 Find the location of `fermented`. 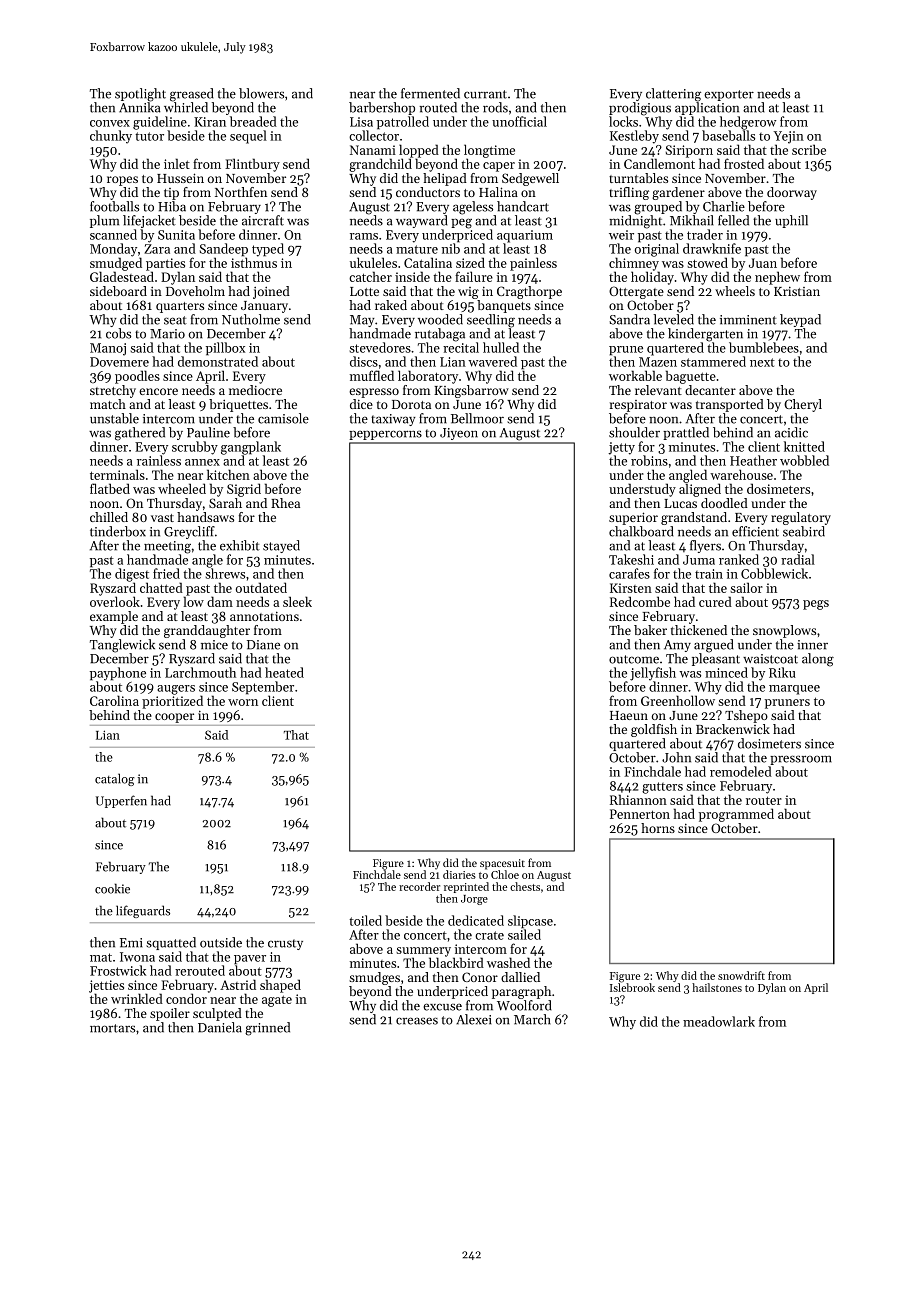

fermented is located at coordinates (430, 93).
